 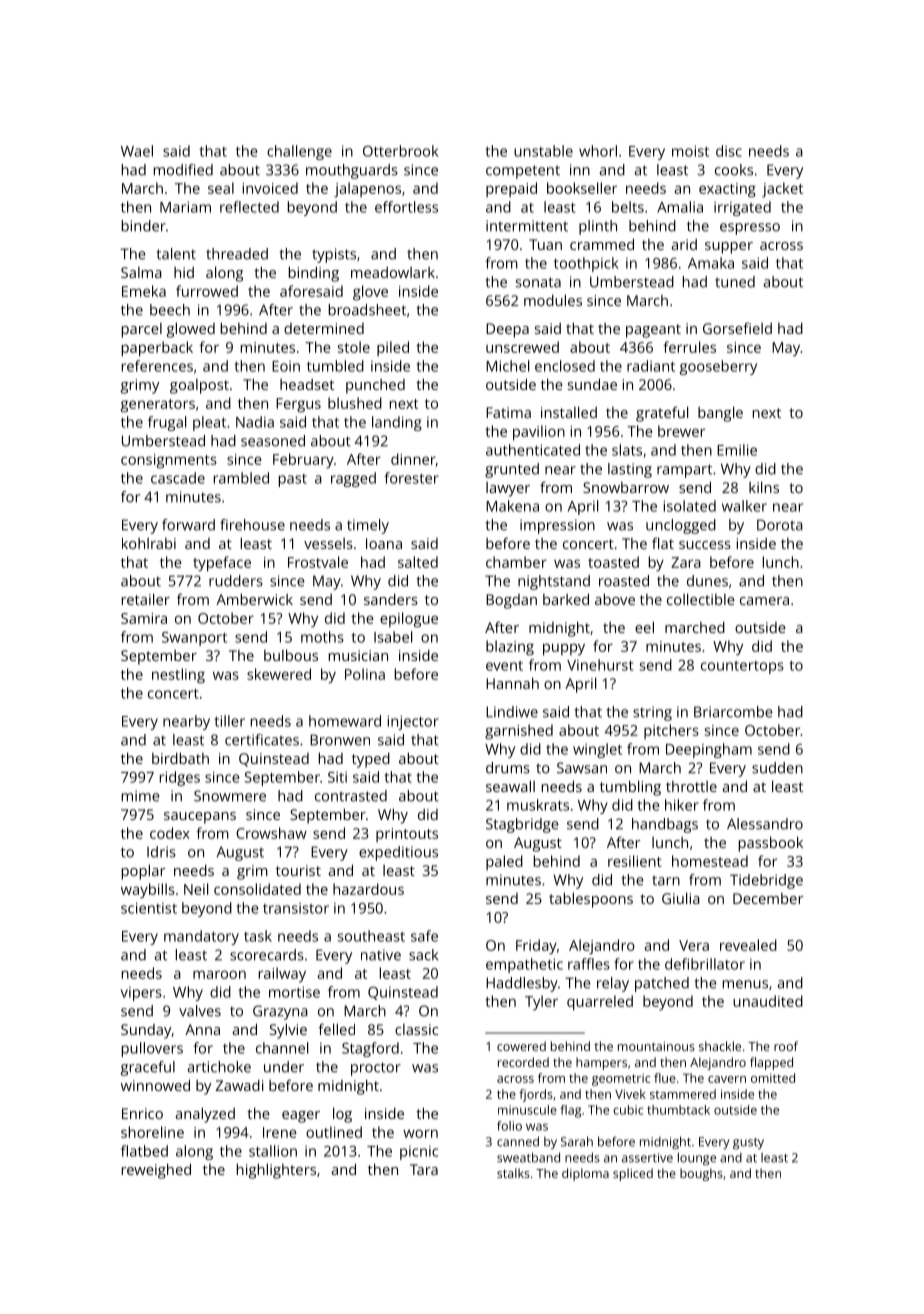 What do you see at coordinates (156, 1171) in the screenshot?
I see `reweighed` at bounding box center [156, 1171].
